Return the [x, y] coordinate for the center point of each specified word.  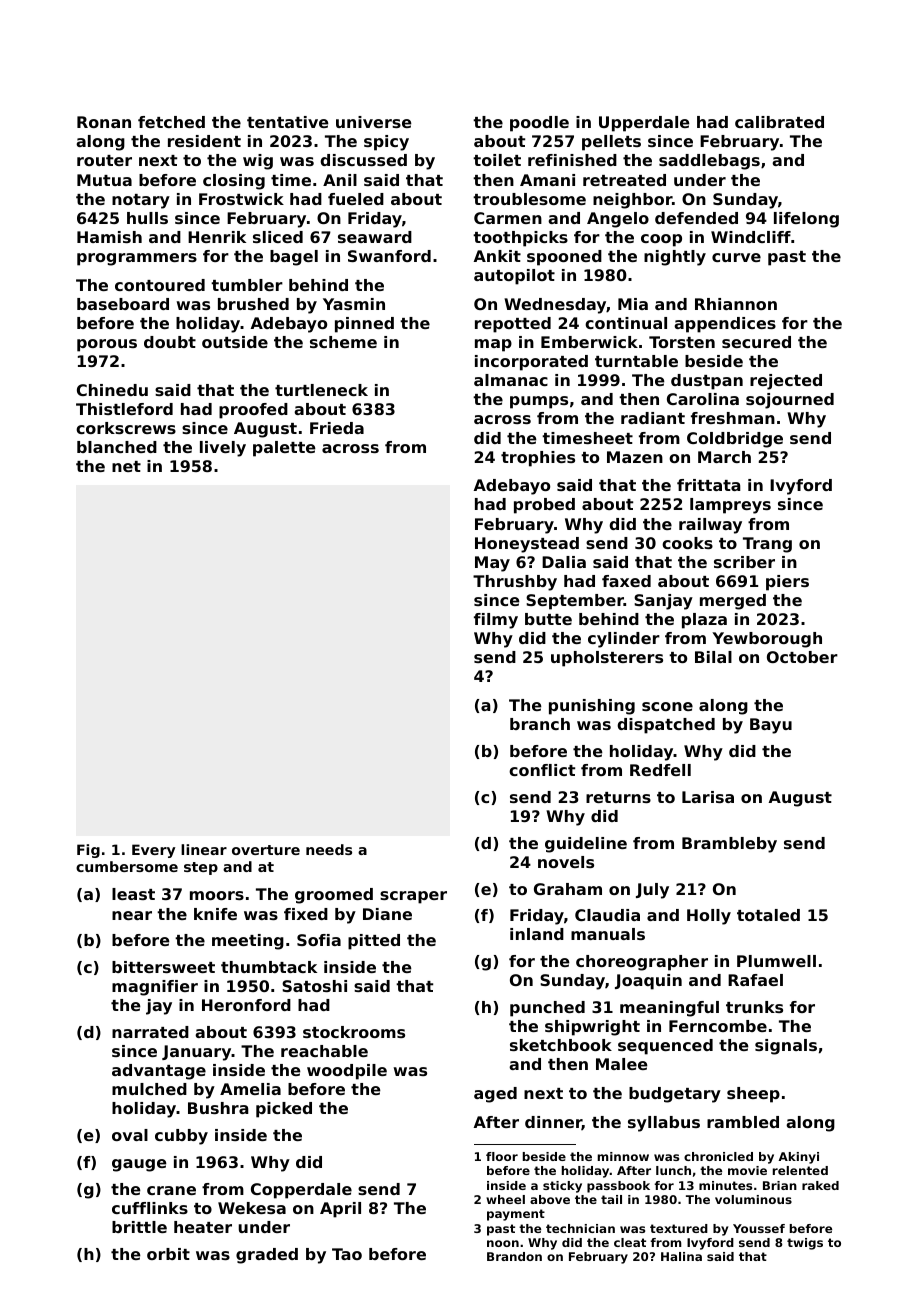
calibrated [779, 122]
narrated [150, 1032]
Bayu [771, 726]
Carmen [508, 218]
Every [153, 851]
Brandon [514, 1256]
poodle [539, 124]
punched [547, 1009]
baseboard [123, 304]
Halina [681, 1256]
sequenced [665, 1047]
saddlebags [709, 162]
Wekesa [252, 1208]
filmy [496, 621]
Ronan [104, 122]
